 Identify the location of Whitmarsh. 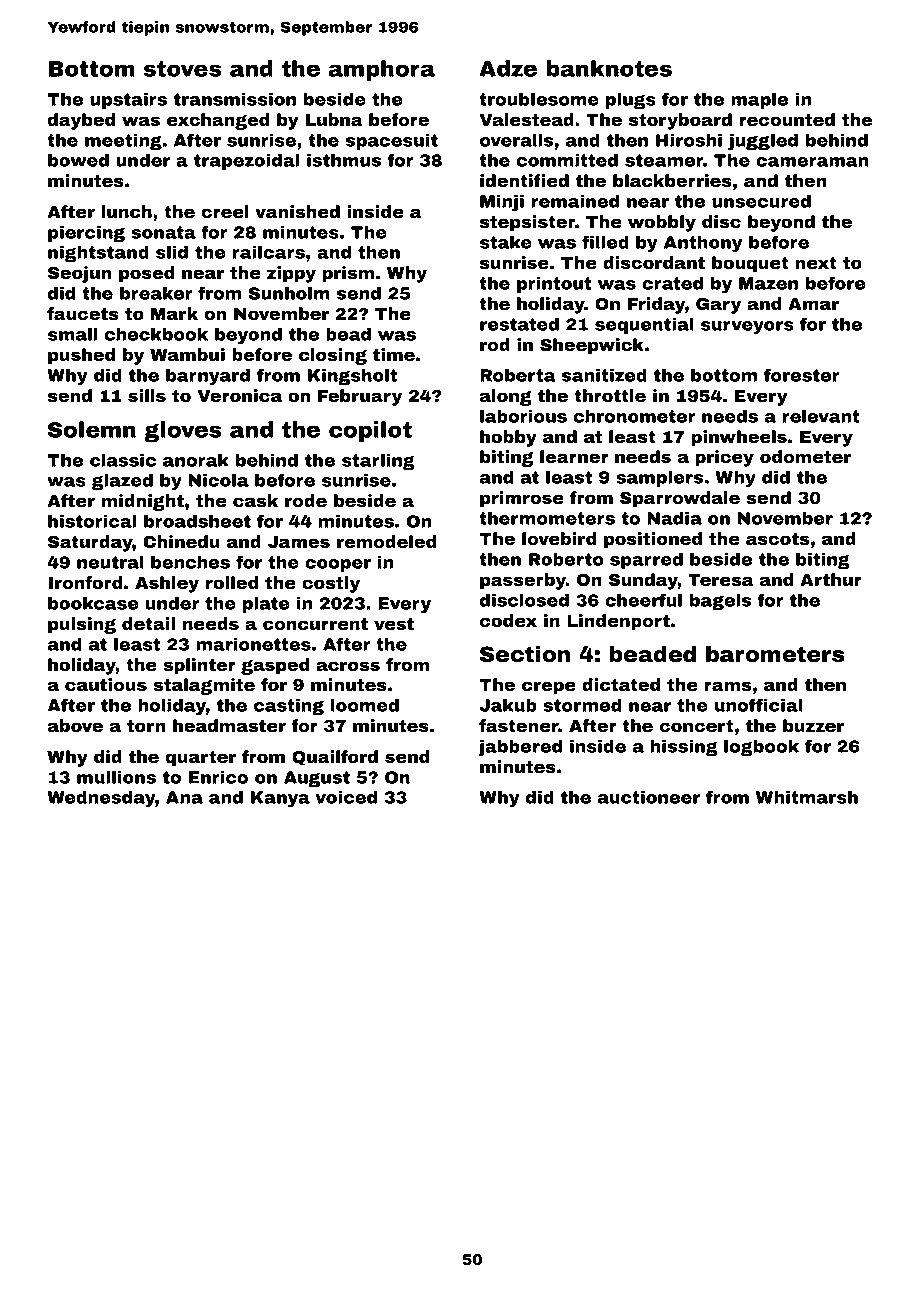
(807, 797).
